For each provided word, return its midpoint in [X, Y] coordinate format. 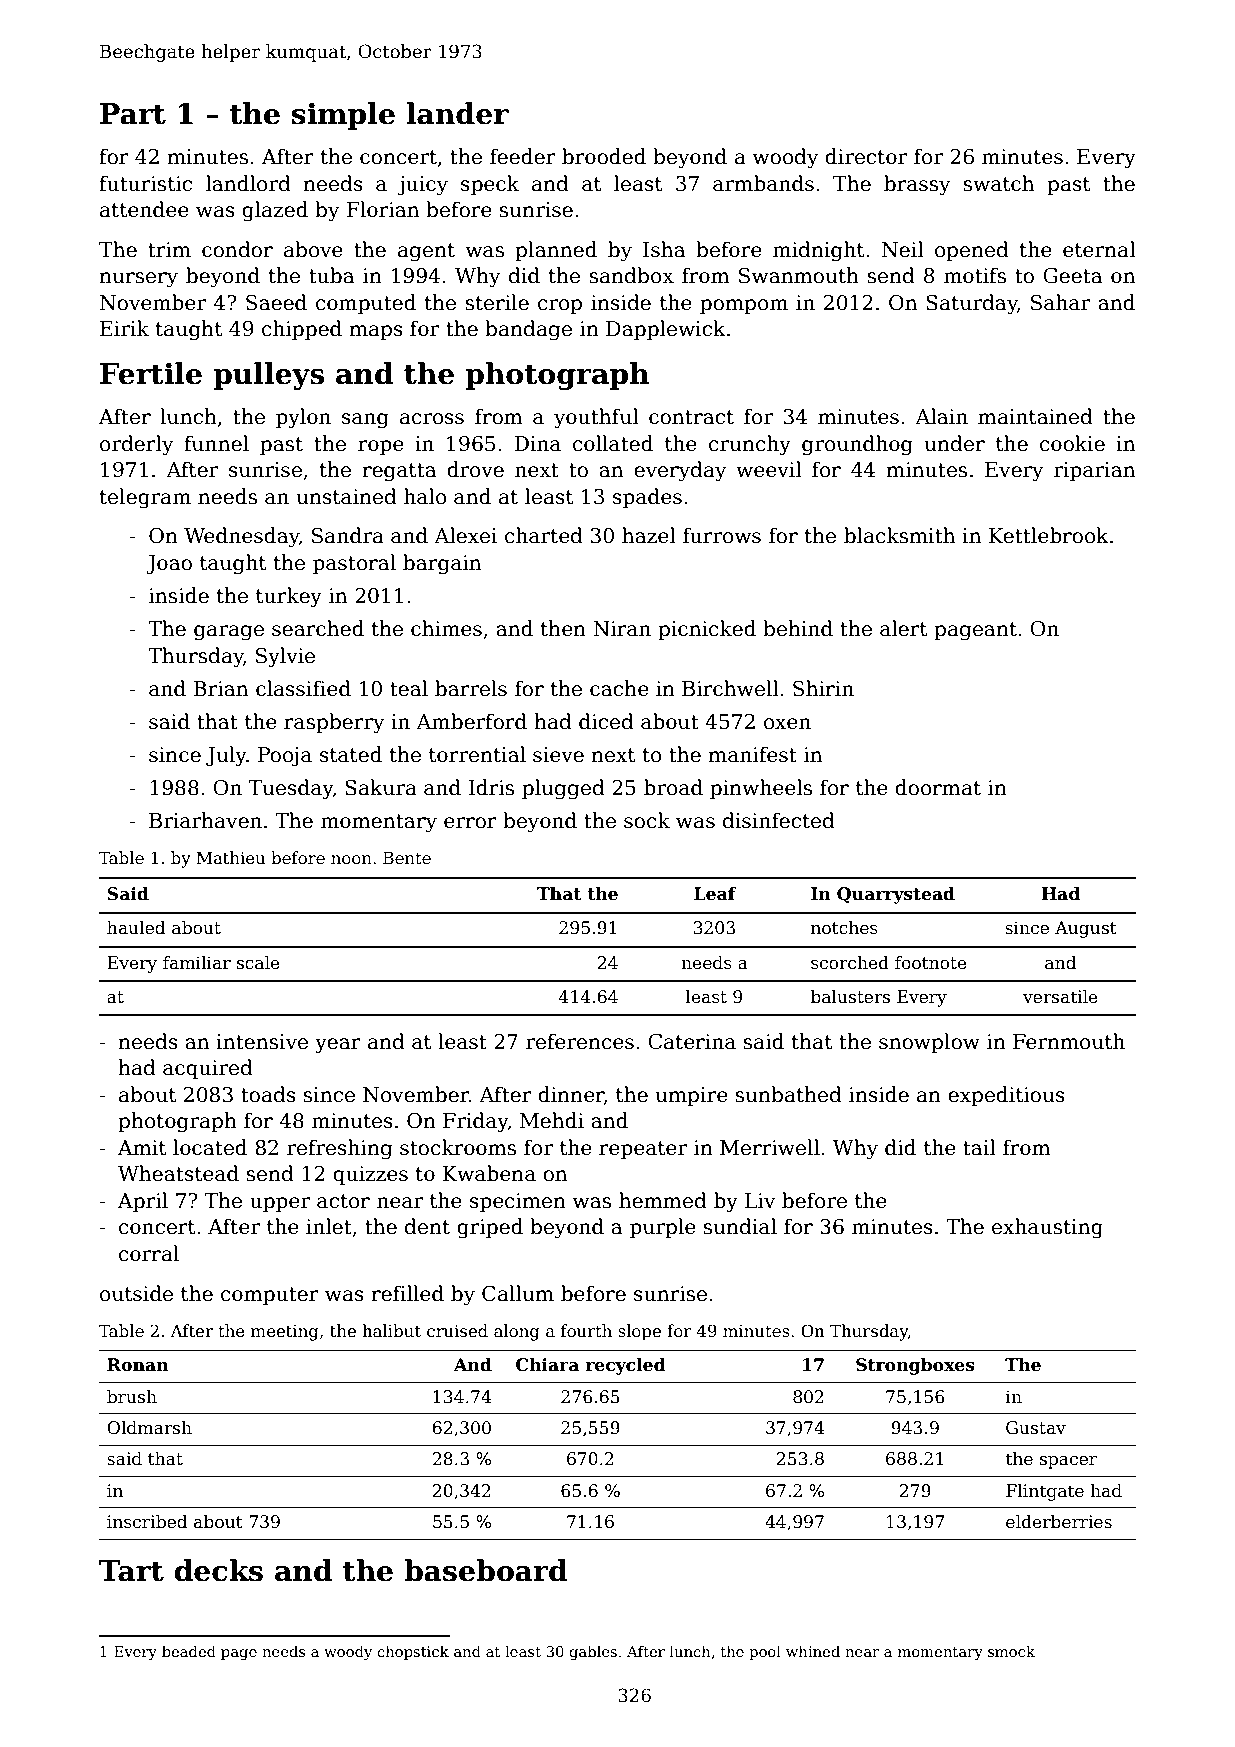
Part [133, 114]
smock [1011, 1651]
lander [457, 113]
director [866, 156]
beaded [189, 1651]
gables [593, 1652]
